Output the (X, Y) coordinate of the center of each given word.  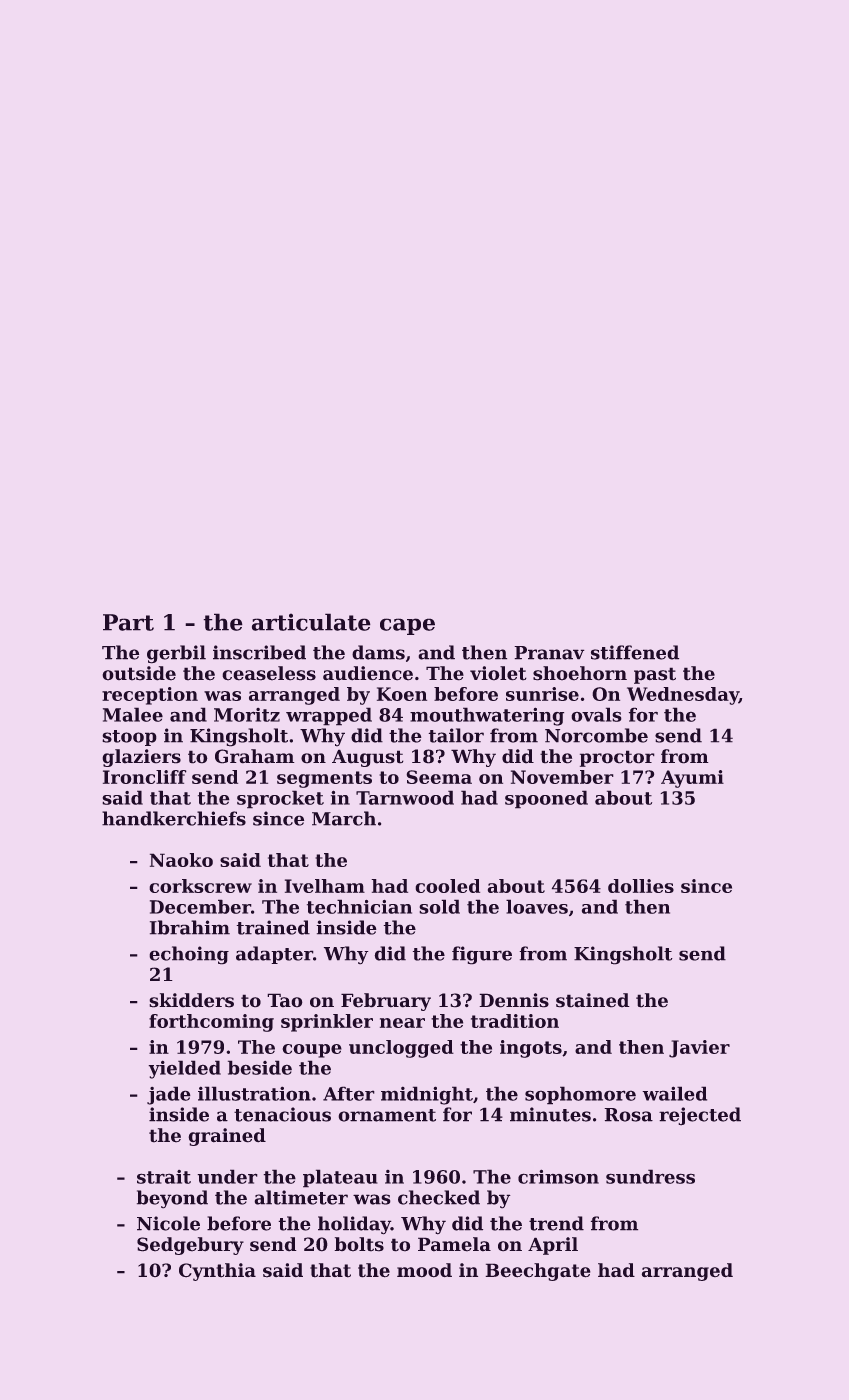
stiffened (635, 652)
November (562, 777)
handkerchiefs (174, 818)
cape (407, 626)
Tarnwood (405, 797)
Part (128, 622)
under (227, 1176)
